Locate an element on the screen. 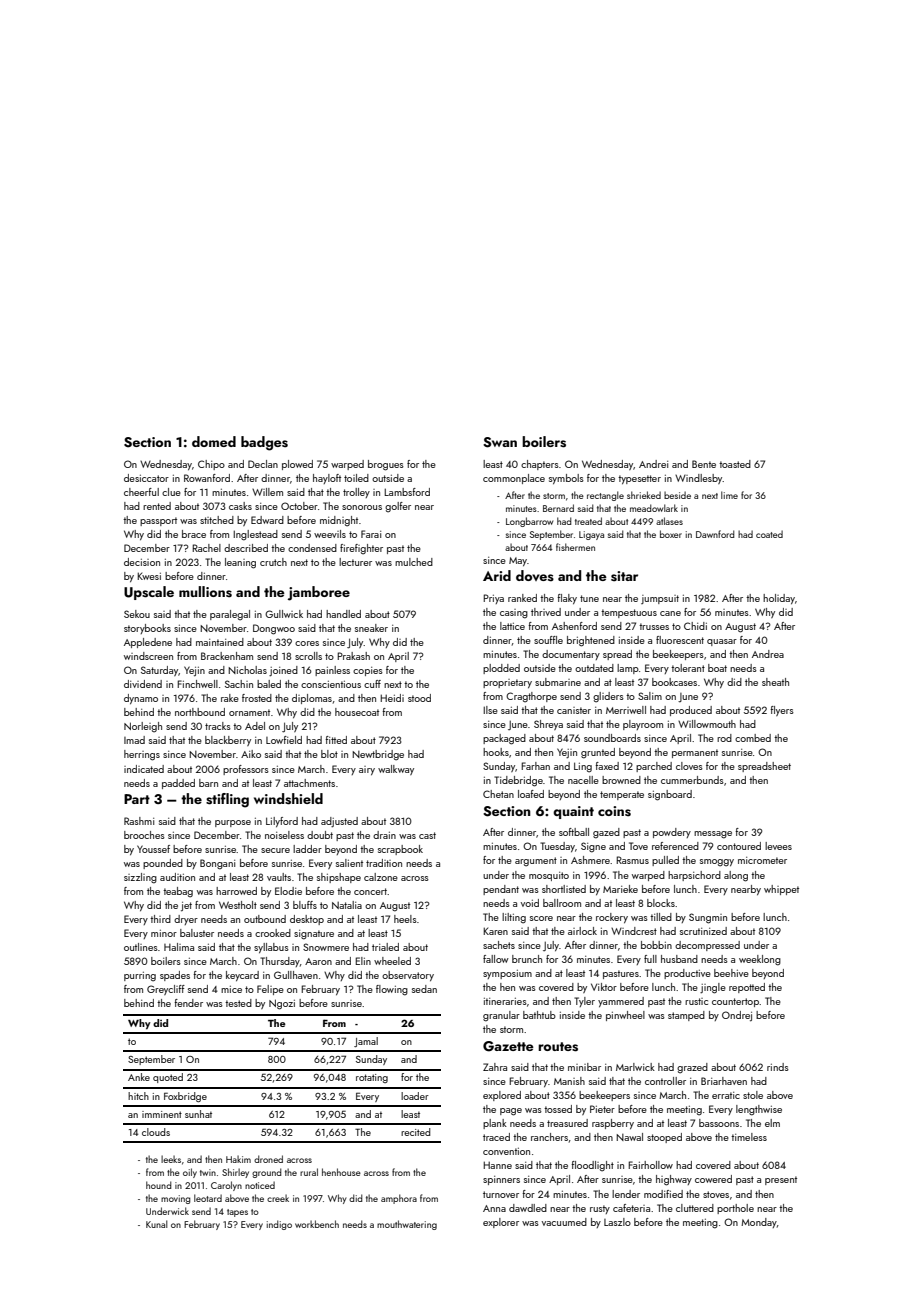 This screenshot has height=1308, width=924. weeklong is located at coordinates (760, 960).
